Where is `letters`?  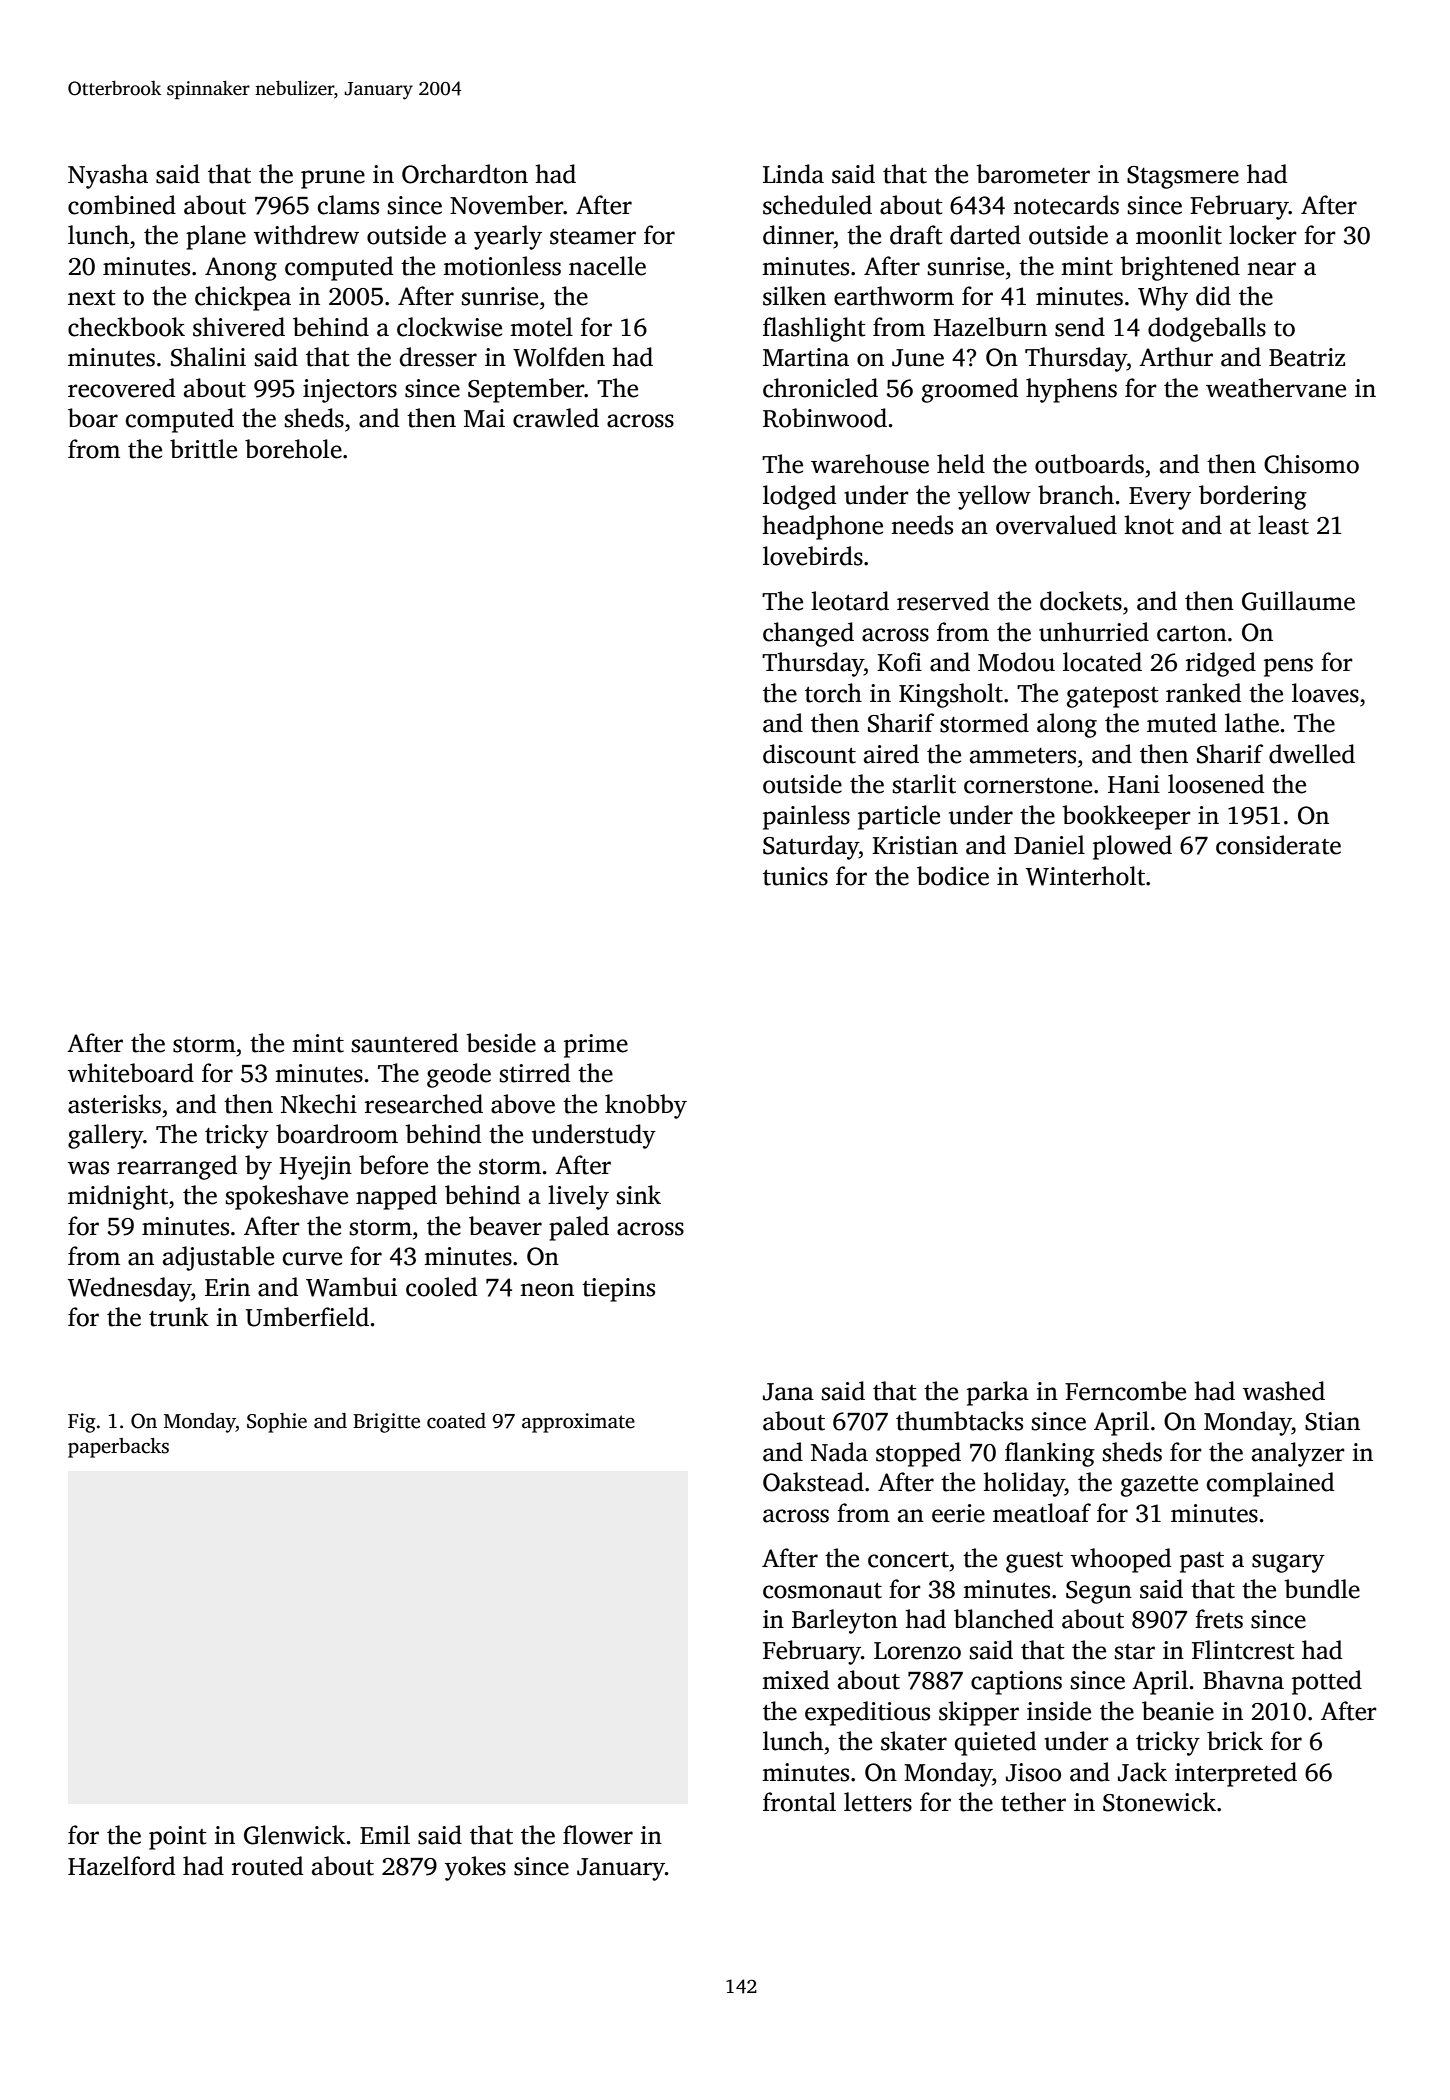
letters is located at coordinates (878, 1802).
